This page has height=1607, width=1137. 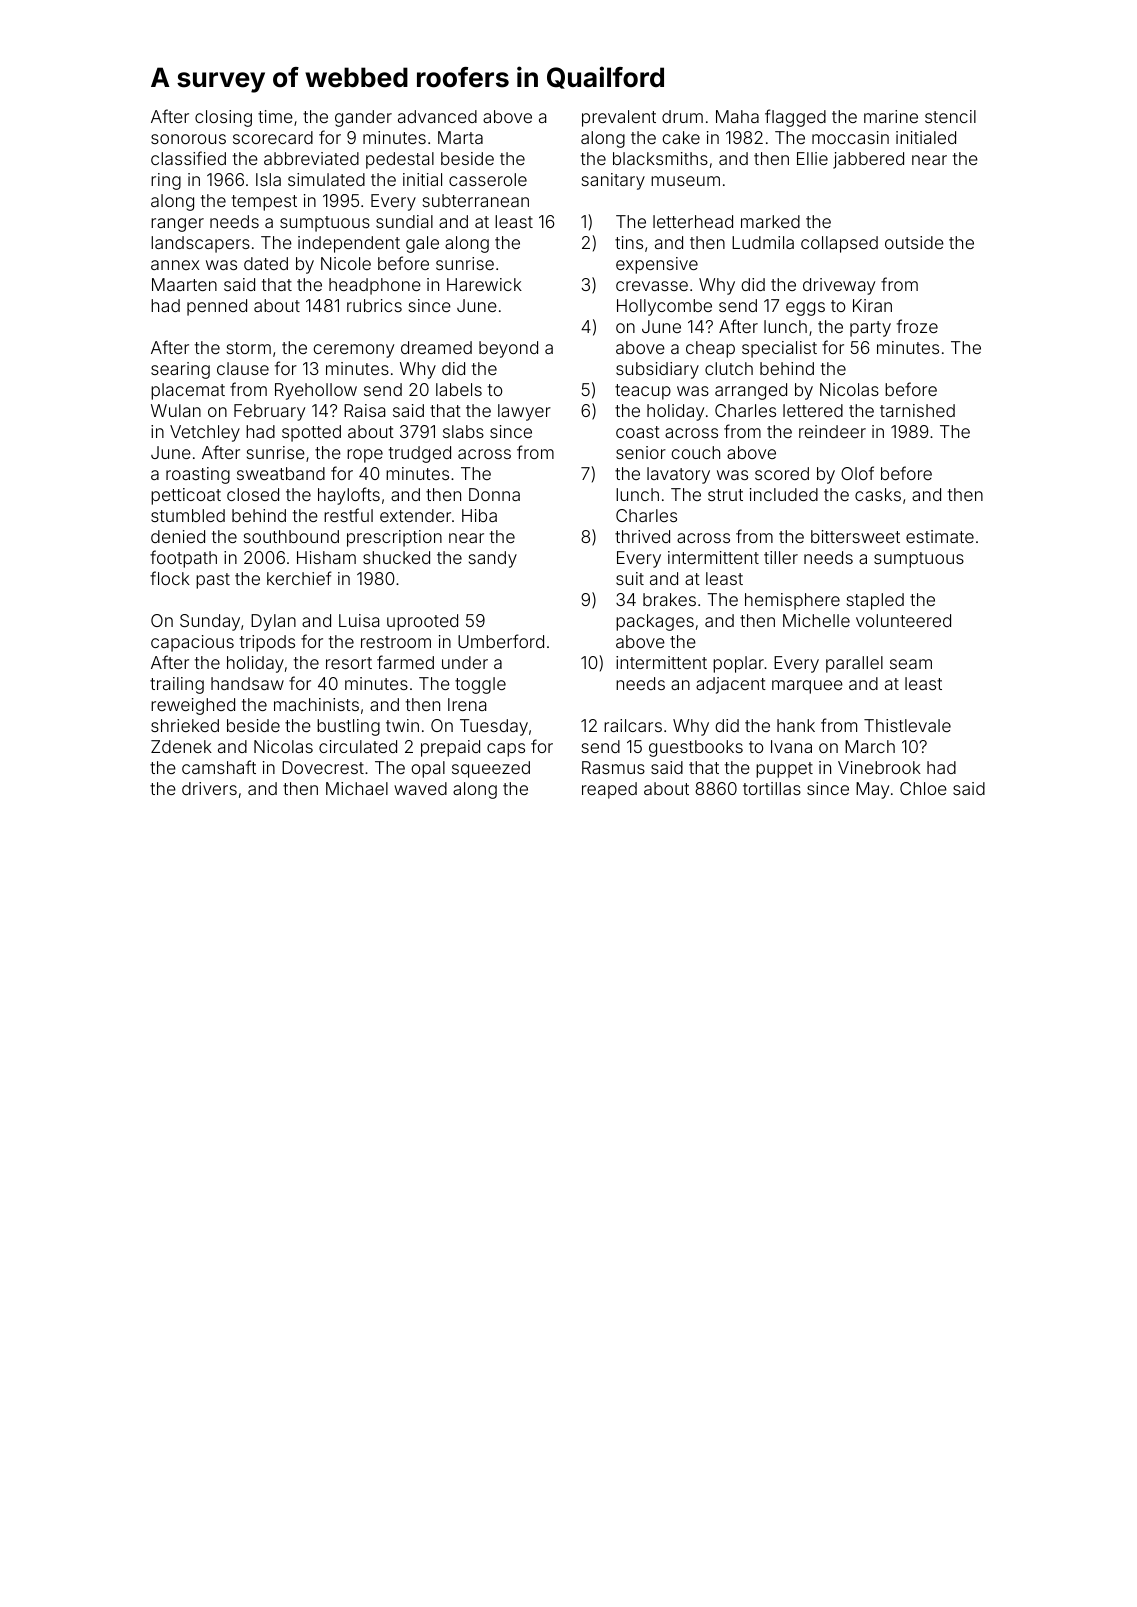 What do you see at coordinates (870, 329) in the page?
I see `party` at bounding box center [870, 329].
